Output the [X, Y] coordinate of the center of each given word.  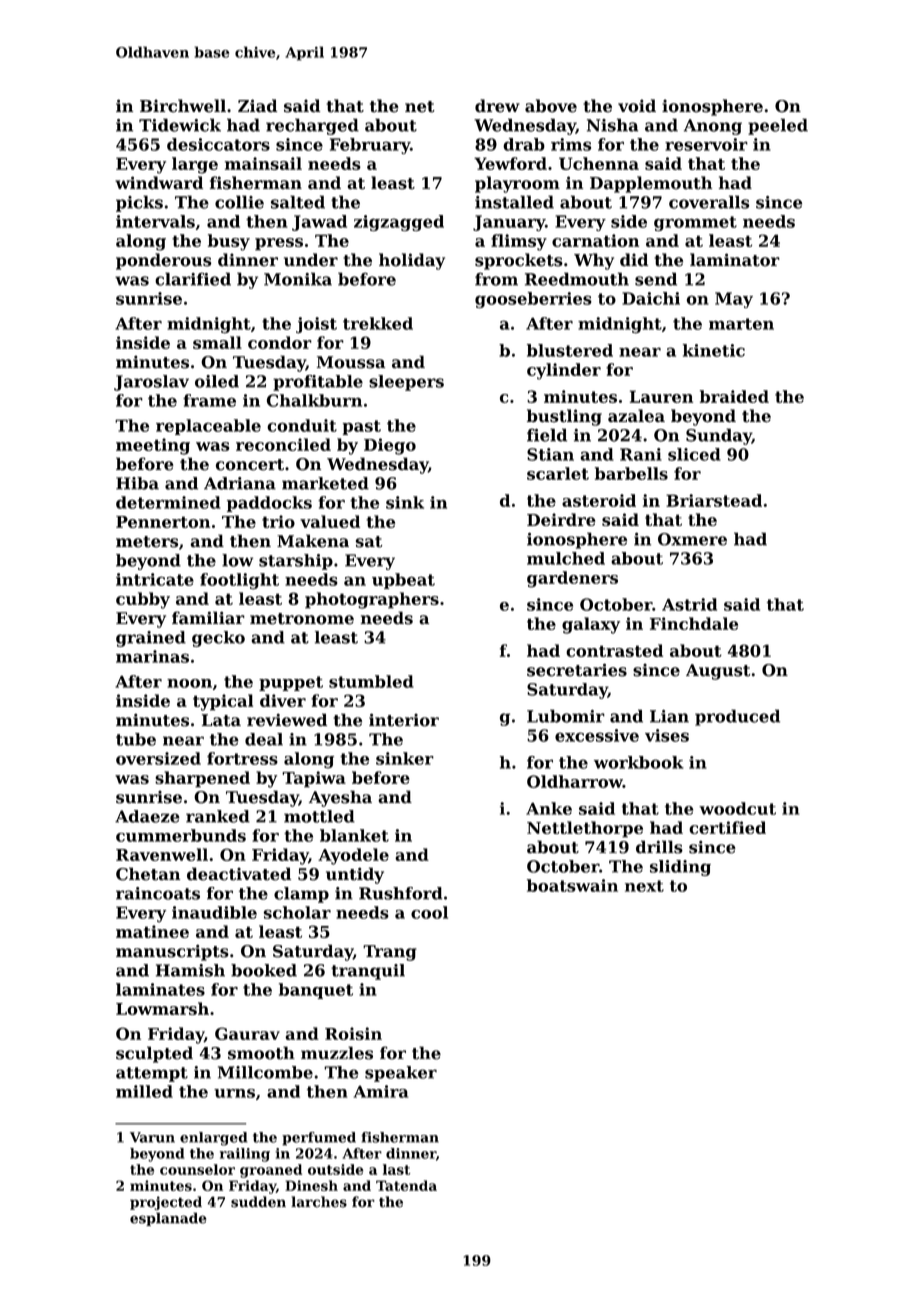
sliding [680, 868]
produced [737, 717]
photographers [372, 600]
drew [497, 106]
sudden [258, 1202]
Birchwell [183, 106]
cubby [143, 600]
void [637, 106]
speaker [401, 1074]
